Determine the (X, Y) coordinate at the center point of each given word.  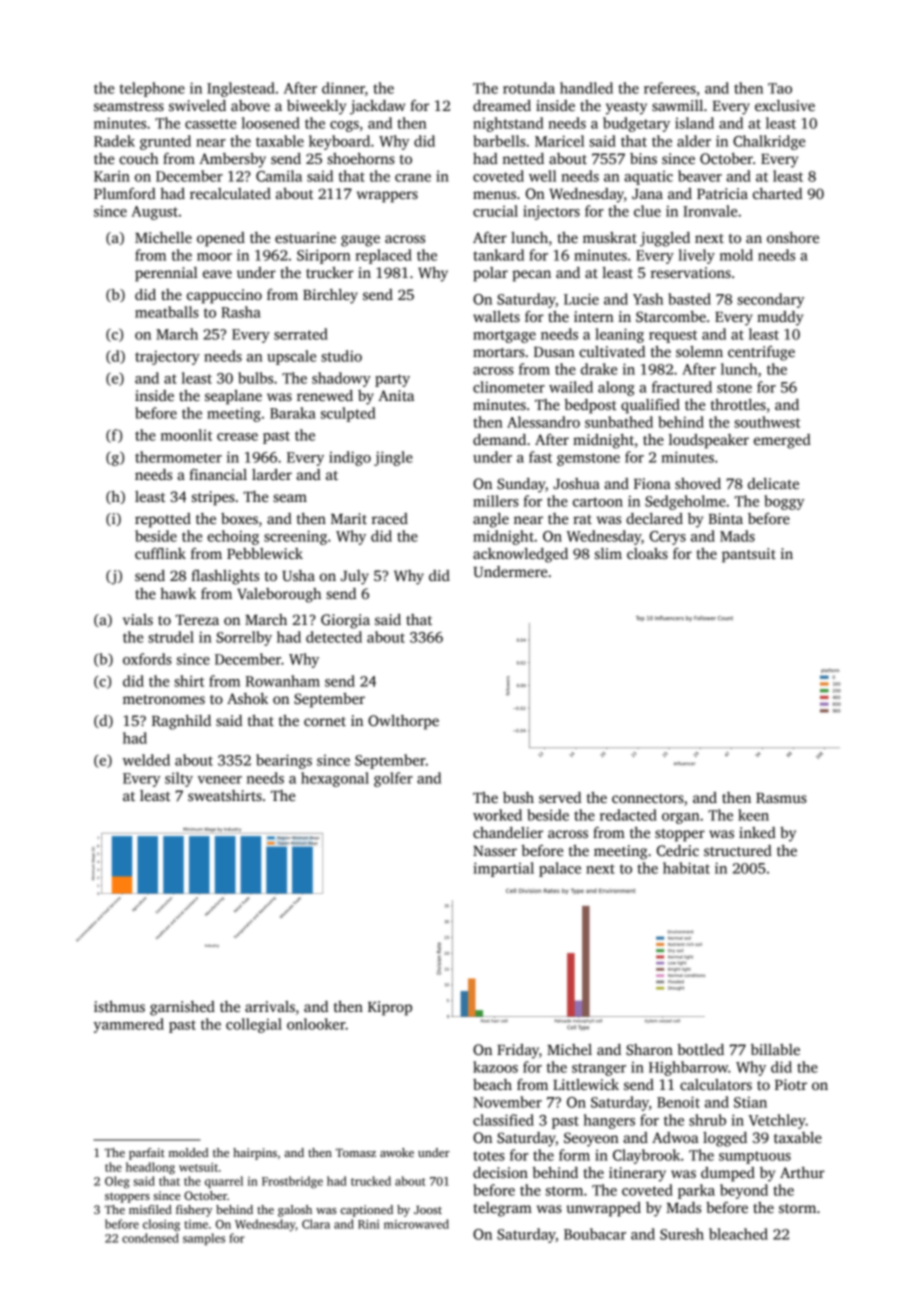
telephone (152, 89)
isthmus (119, 1006)
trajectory (167, 357)
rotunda (529, 88)
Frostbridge (292, 1182)
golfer (393, 779)
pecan (531, 276)
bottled (700, 1049)
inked (757, 832)
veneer (219, 780)
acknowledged (520, 555)
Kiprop (390, 1008)
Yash (648, 299)
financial (218, 474)
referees (670, 88)
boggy (784, 502)
